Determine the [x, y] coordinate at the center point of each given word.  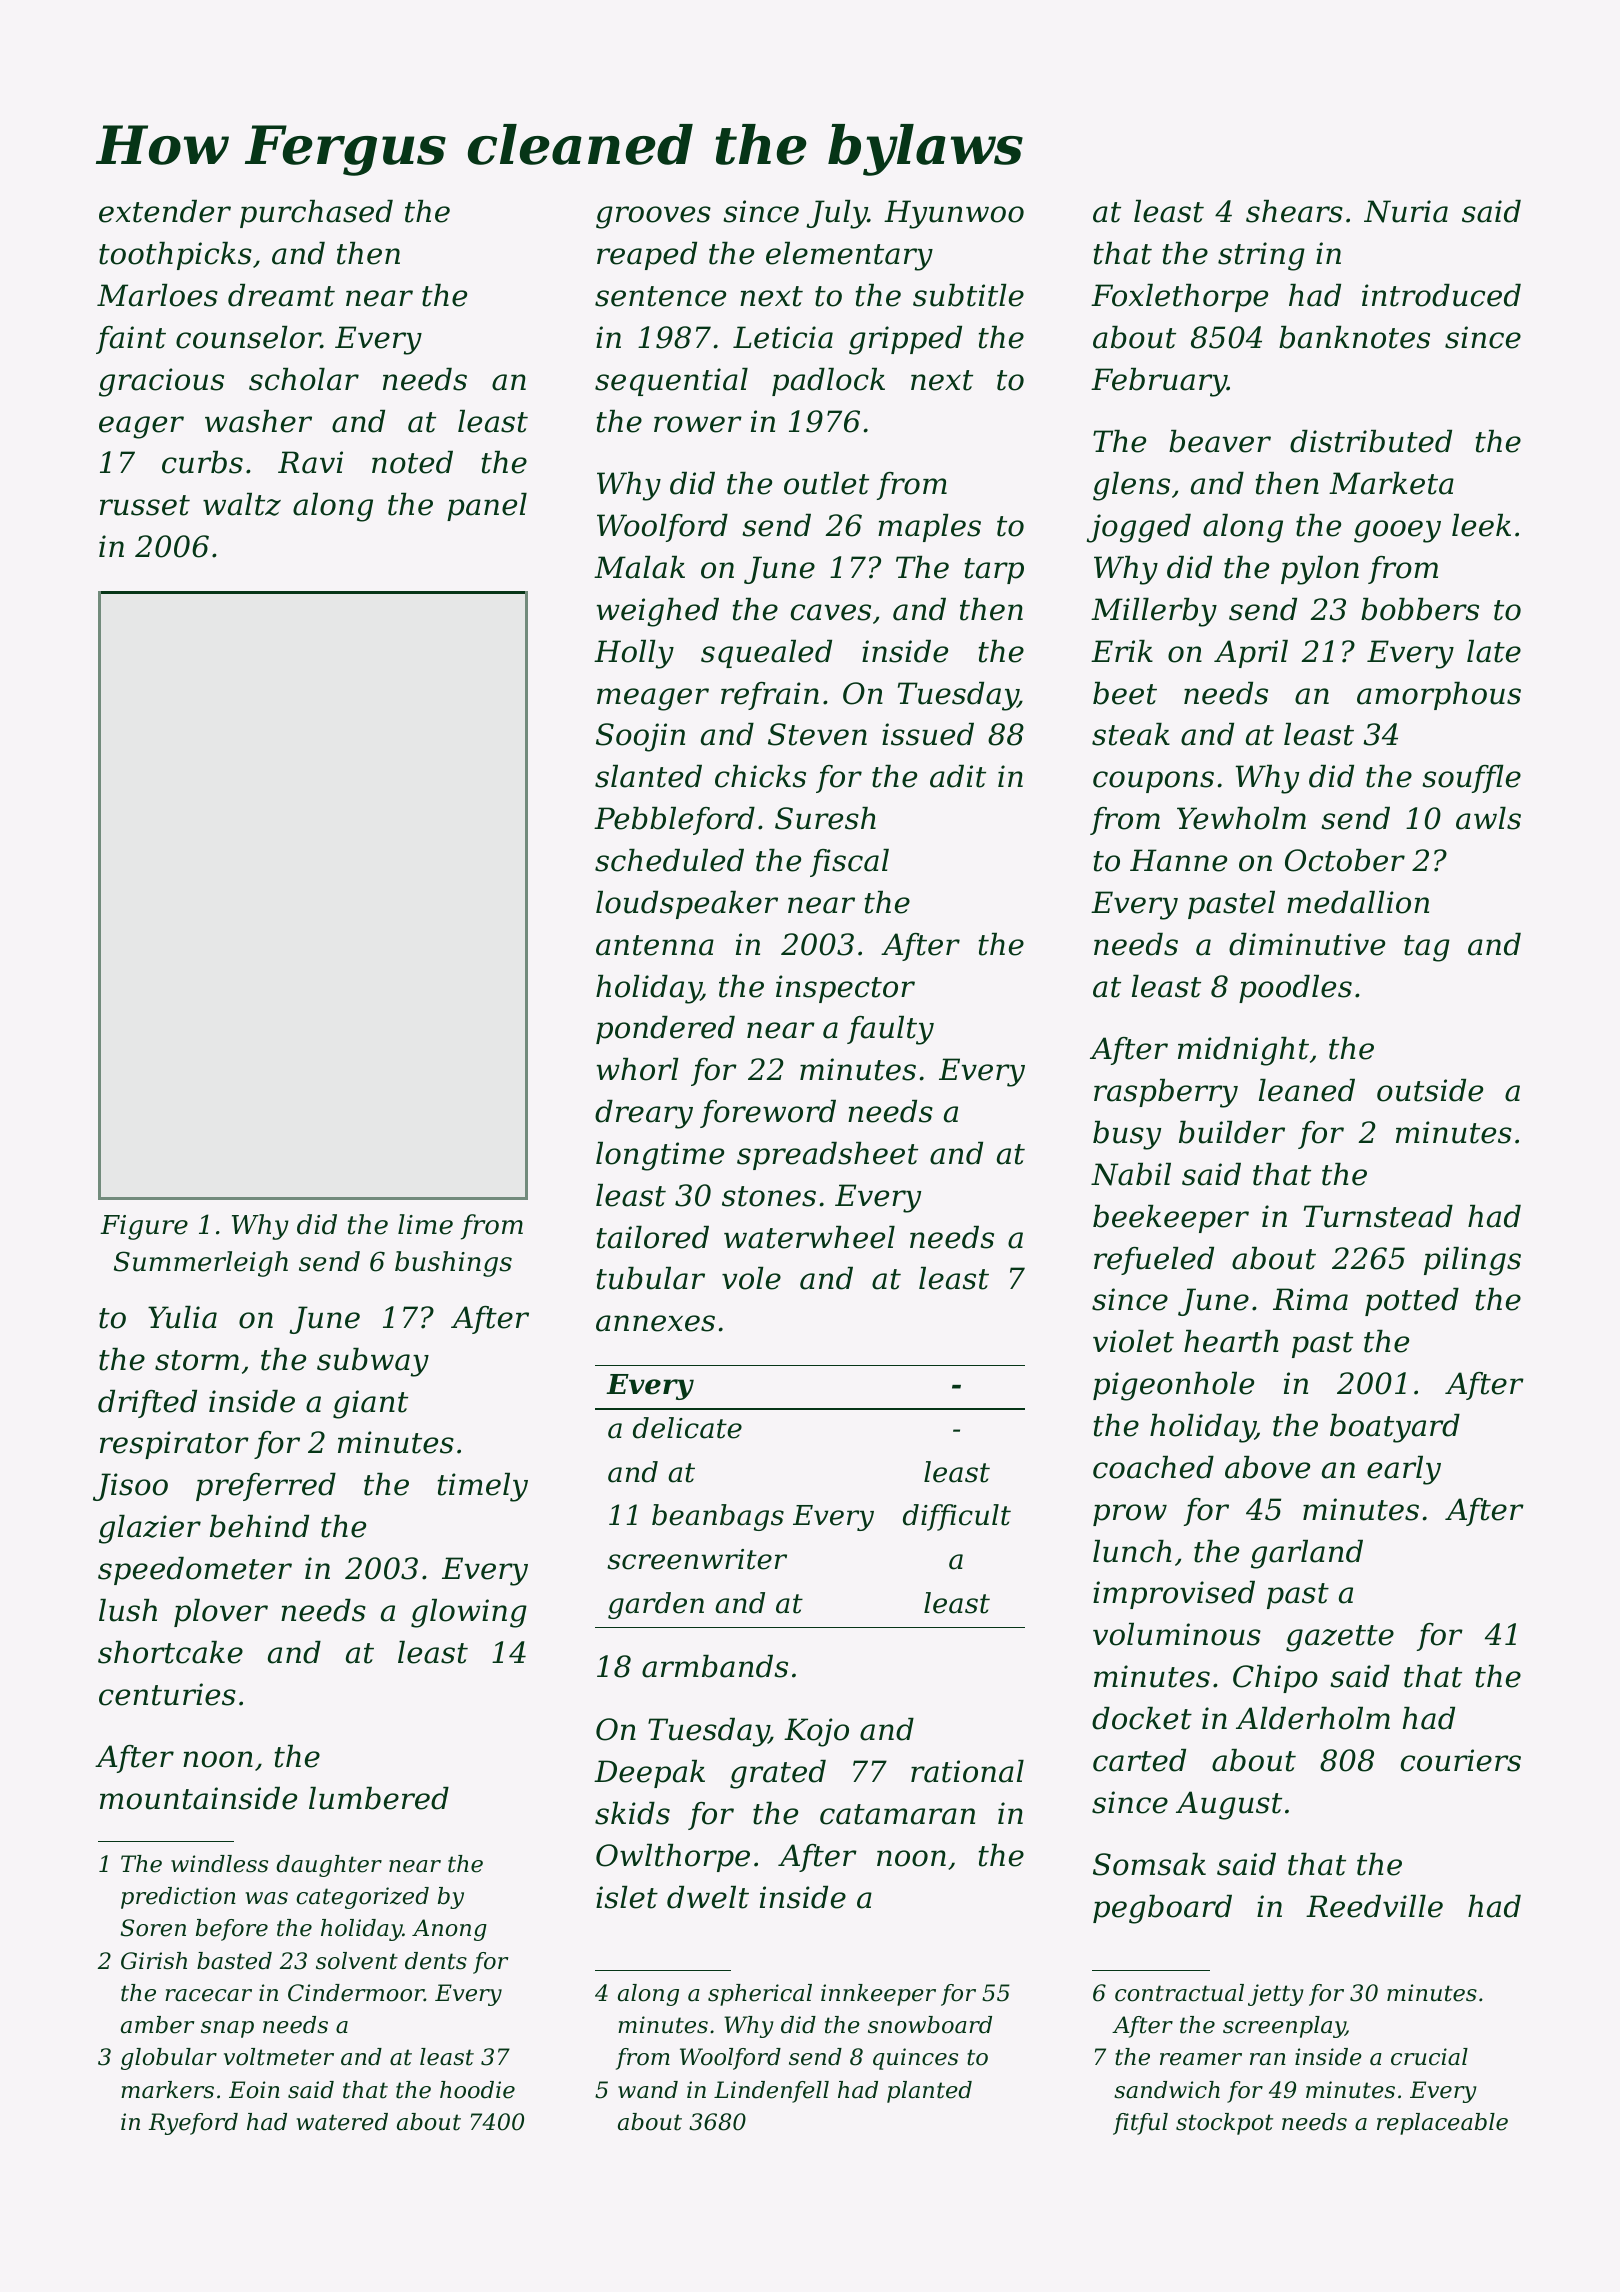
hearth [1231, 1341]
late [1494, 651]
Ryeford [193, 2124]
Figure [144, 1227]
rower [698, 424]
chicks [760, 776]
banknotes [1354, 337]
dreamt [281, 295]
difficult [957, 1517]
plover [221, 1613]
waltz [242, 504]
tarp [994, 571]
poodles [1295, 989]
